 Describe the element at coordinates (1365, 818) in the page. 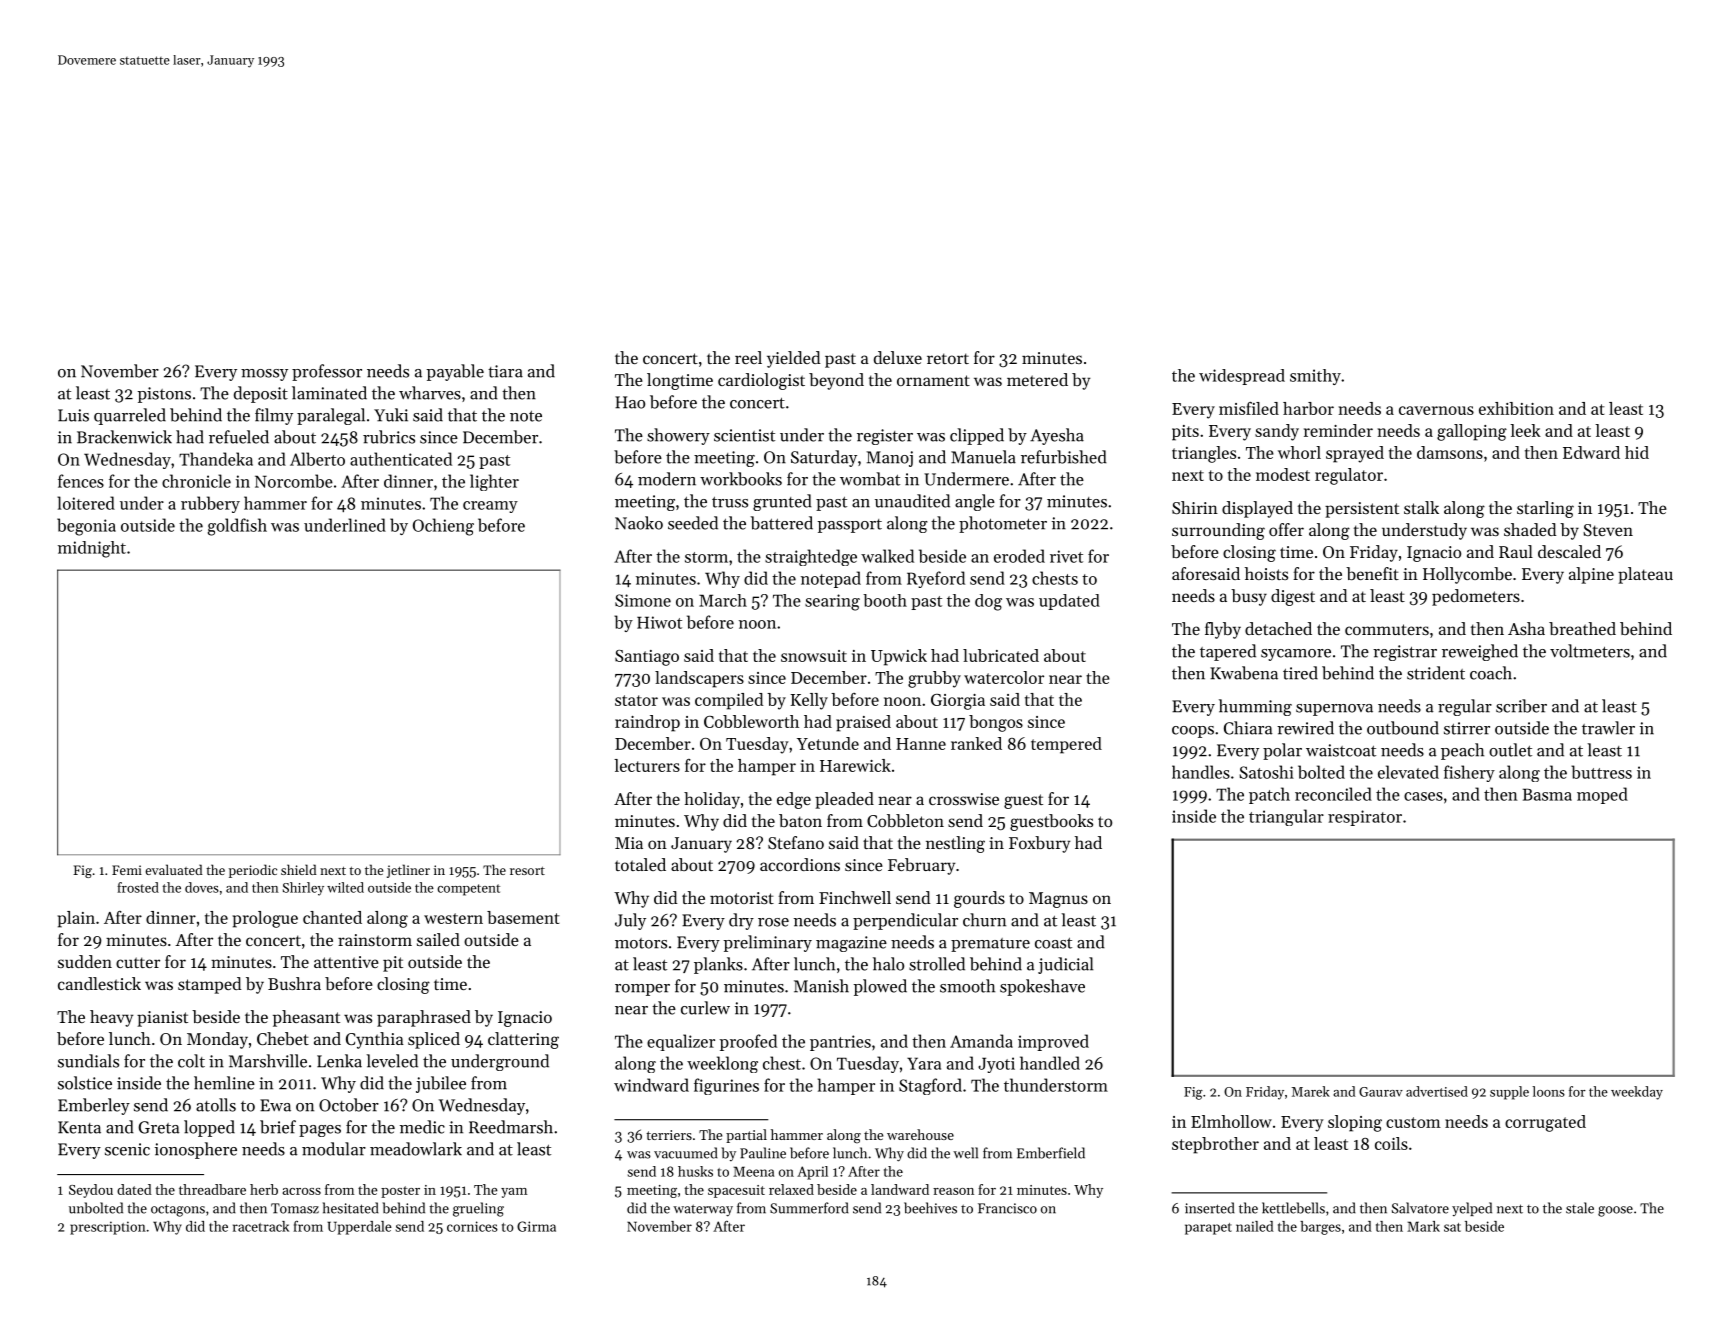

I see `respirator` at that location.
